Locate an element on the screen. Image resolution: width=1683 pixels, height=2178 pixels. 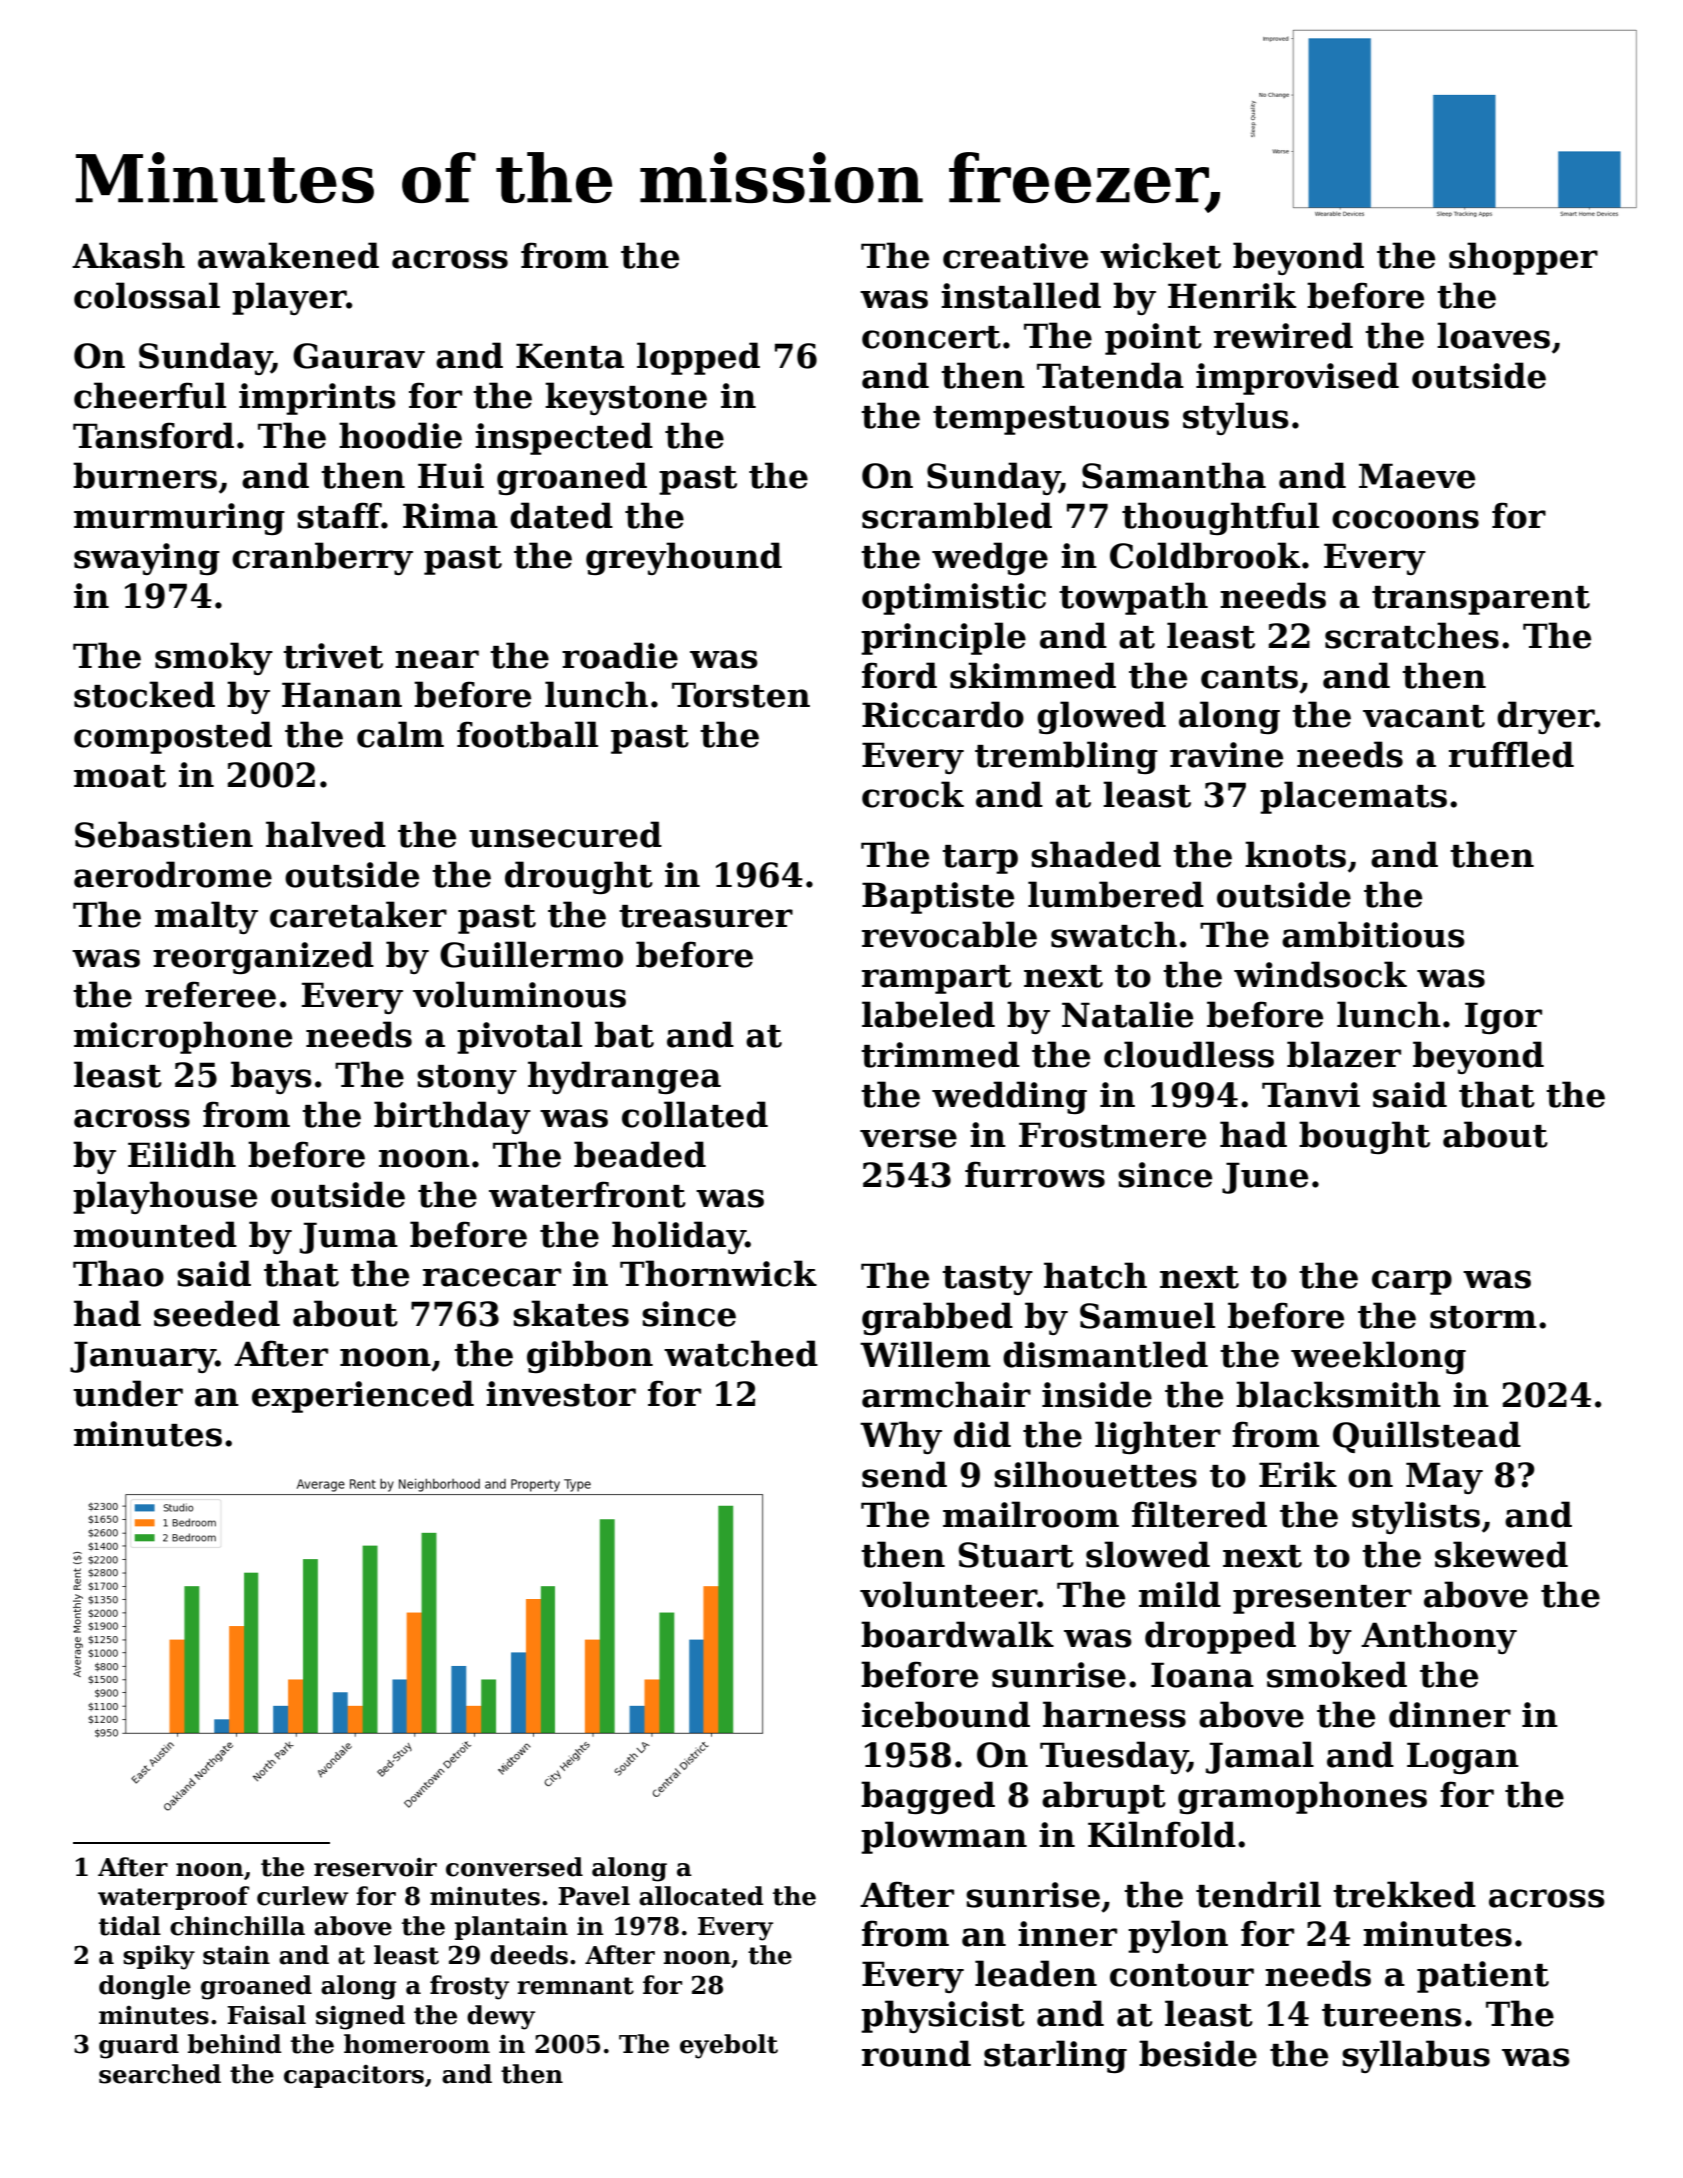
round is located at coordinates (916, 2053).
